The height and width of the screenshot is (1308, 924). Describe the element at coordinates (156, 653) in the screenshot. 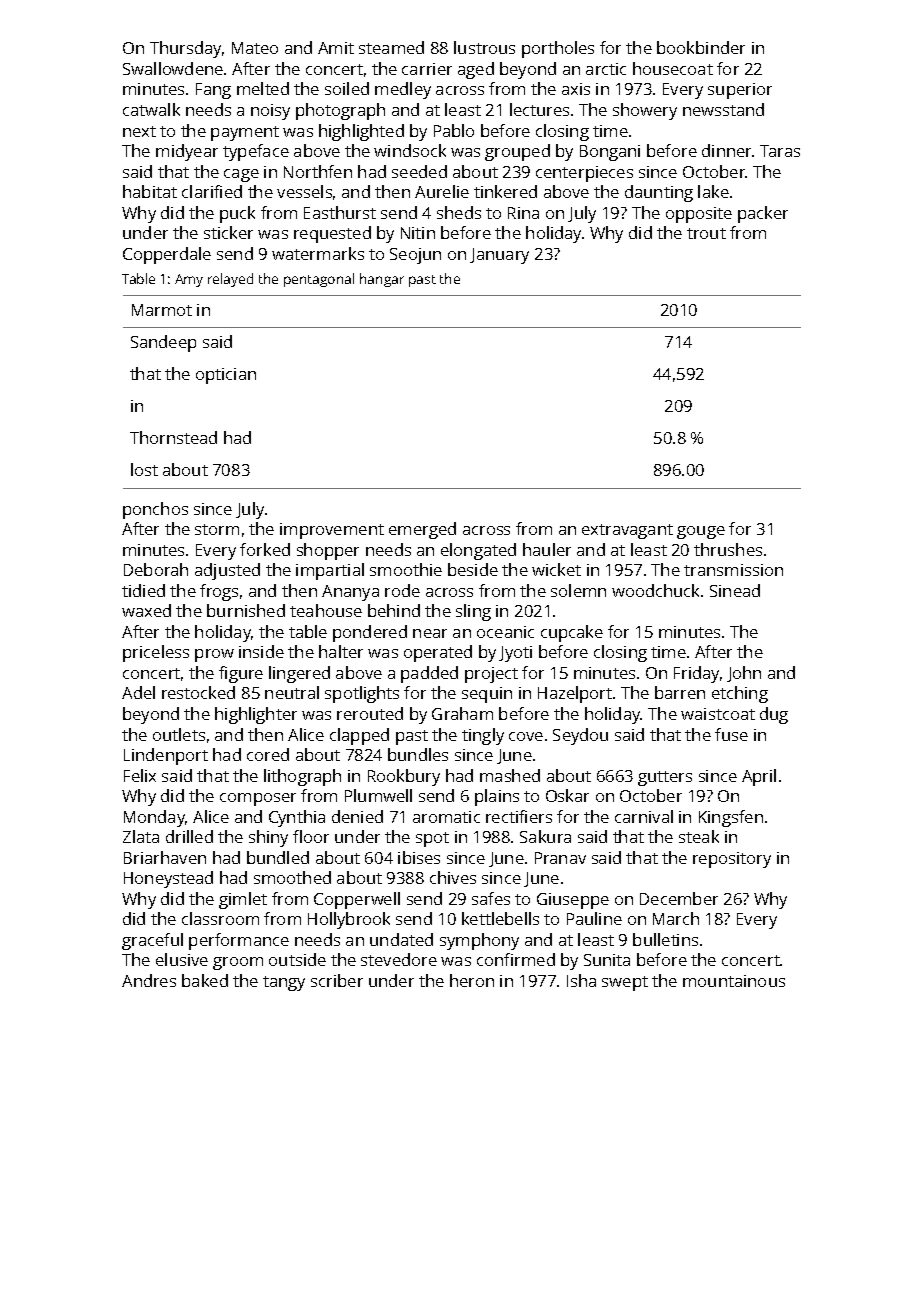

I see `priceless` at that location.
